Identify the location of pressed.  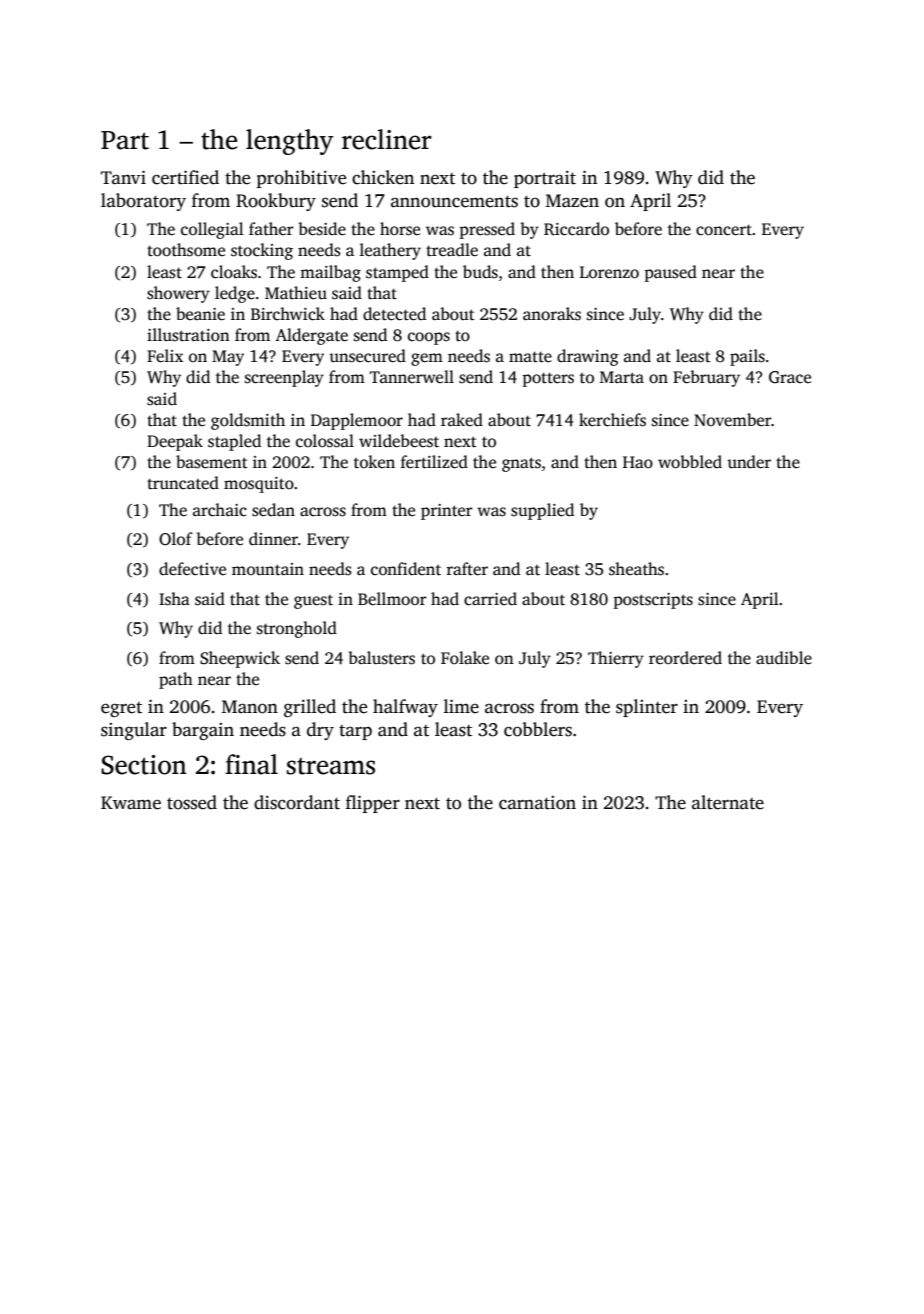
(487, 230).
